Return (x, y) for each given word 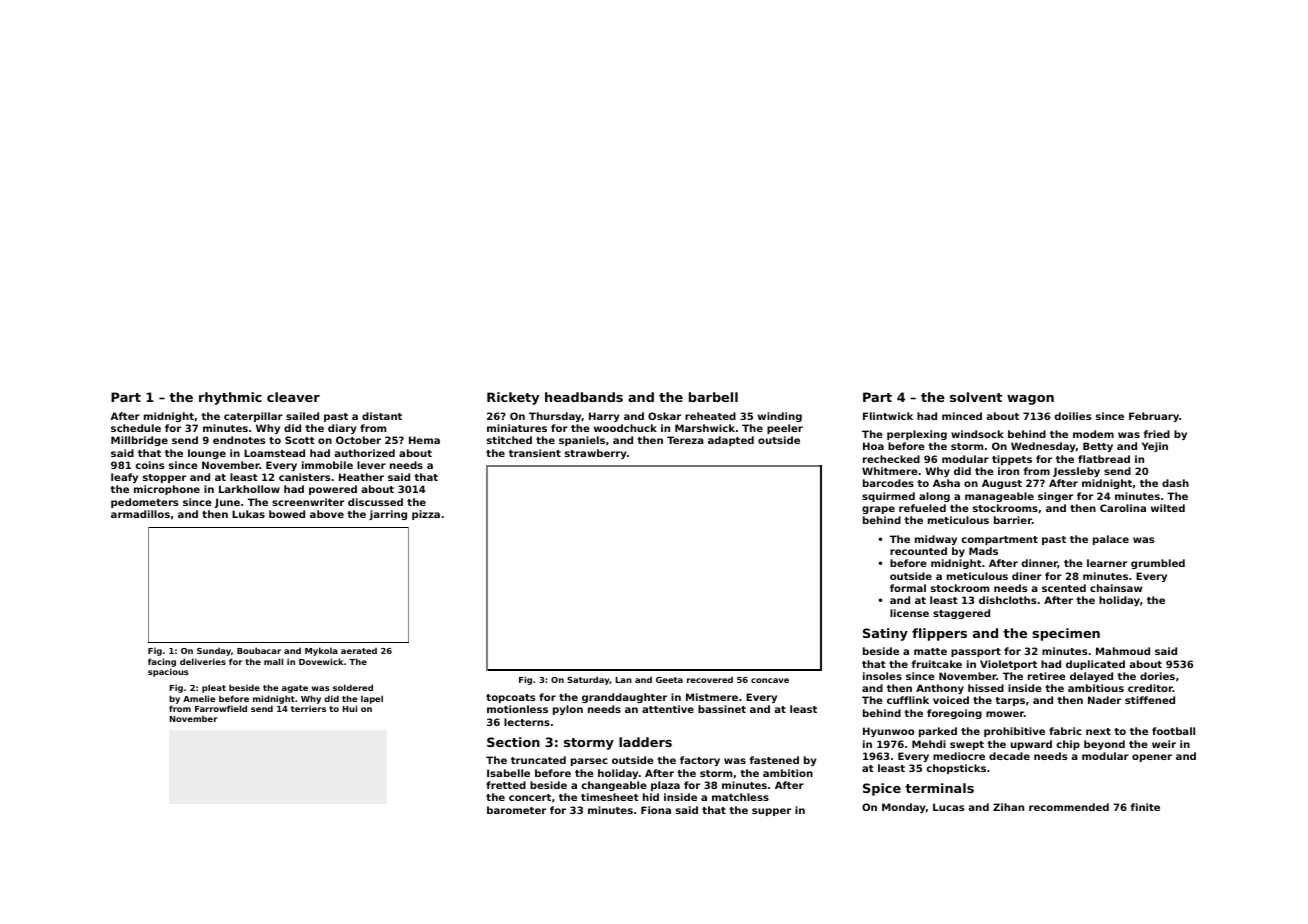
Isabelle (508, 773)
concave (770, 680)
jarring (388, 515)
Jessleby (1076, 472)
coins (149, 465)
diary (342, 429)
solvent (976, 397)
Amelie (199, 698)
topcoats (510, 698)
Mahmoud (1123, 651)
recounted (918, 551)
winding (780, 417)
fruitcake (937, 664)
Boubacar (259, 650)
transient (535, 453)
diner (1027, 576)
